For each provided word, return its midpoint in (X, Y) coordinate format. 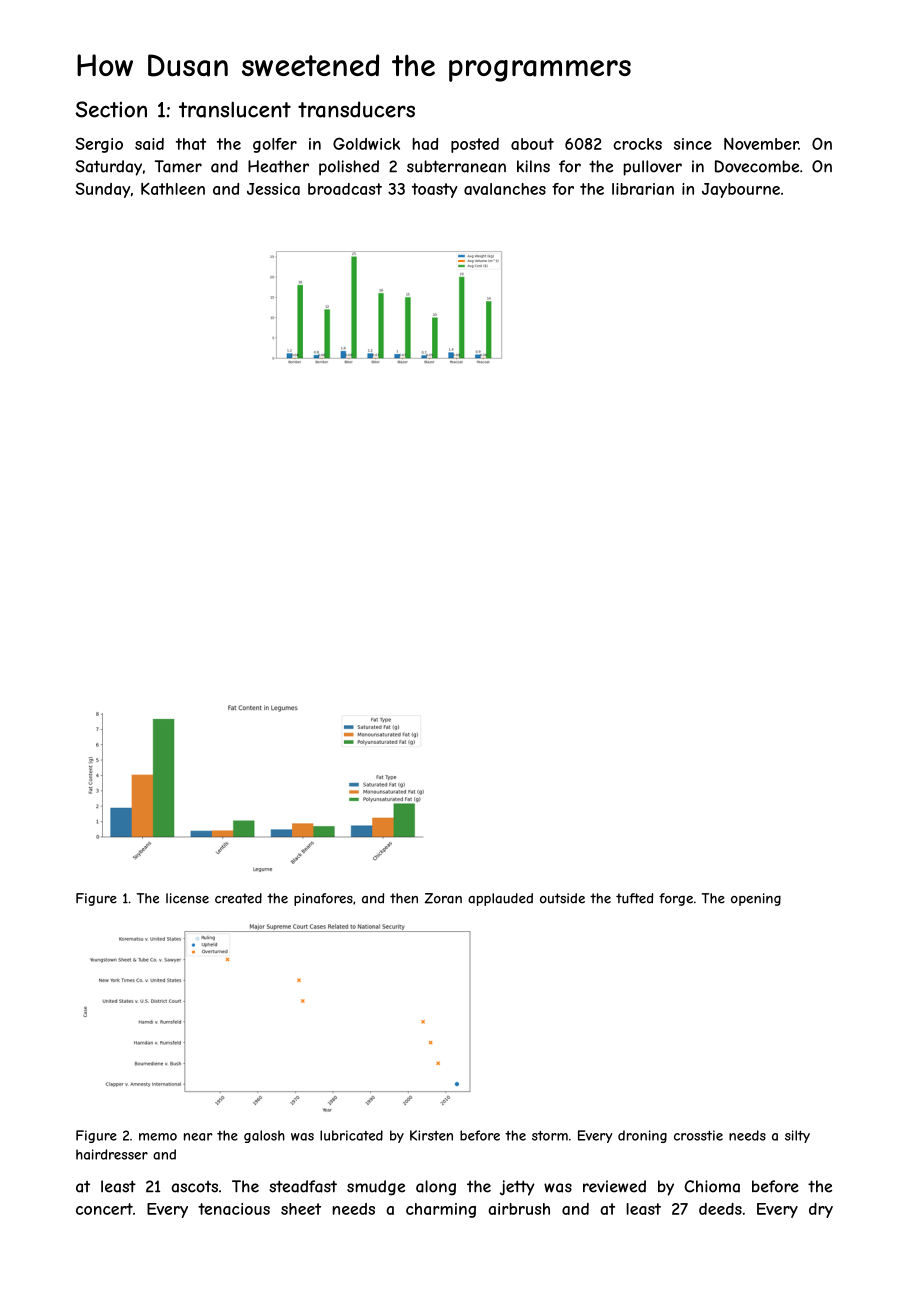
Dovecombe (757, 166)
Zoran (443, 898)
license (187, 898)
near (198, 1137)
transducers (356, 109)
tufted (634, 898)
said (149, 144)
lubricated (351, 1135)
